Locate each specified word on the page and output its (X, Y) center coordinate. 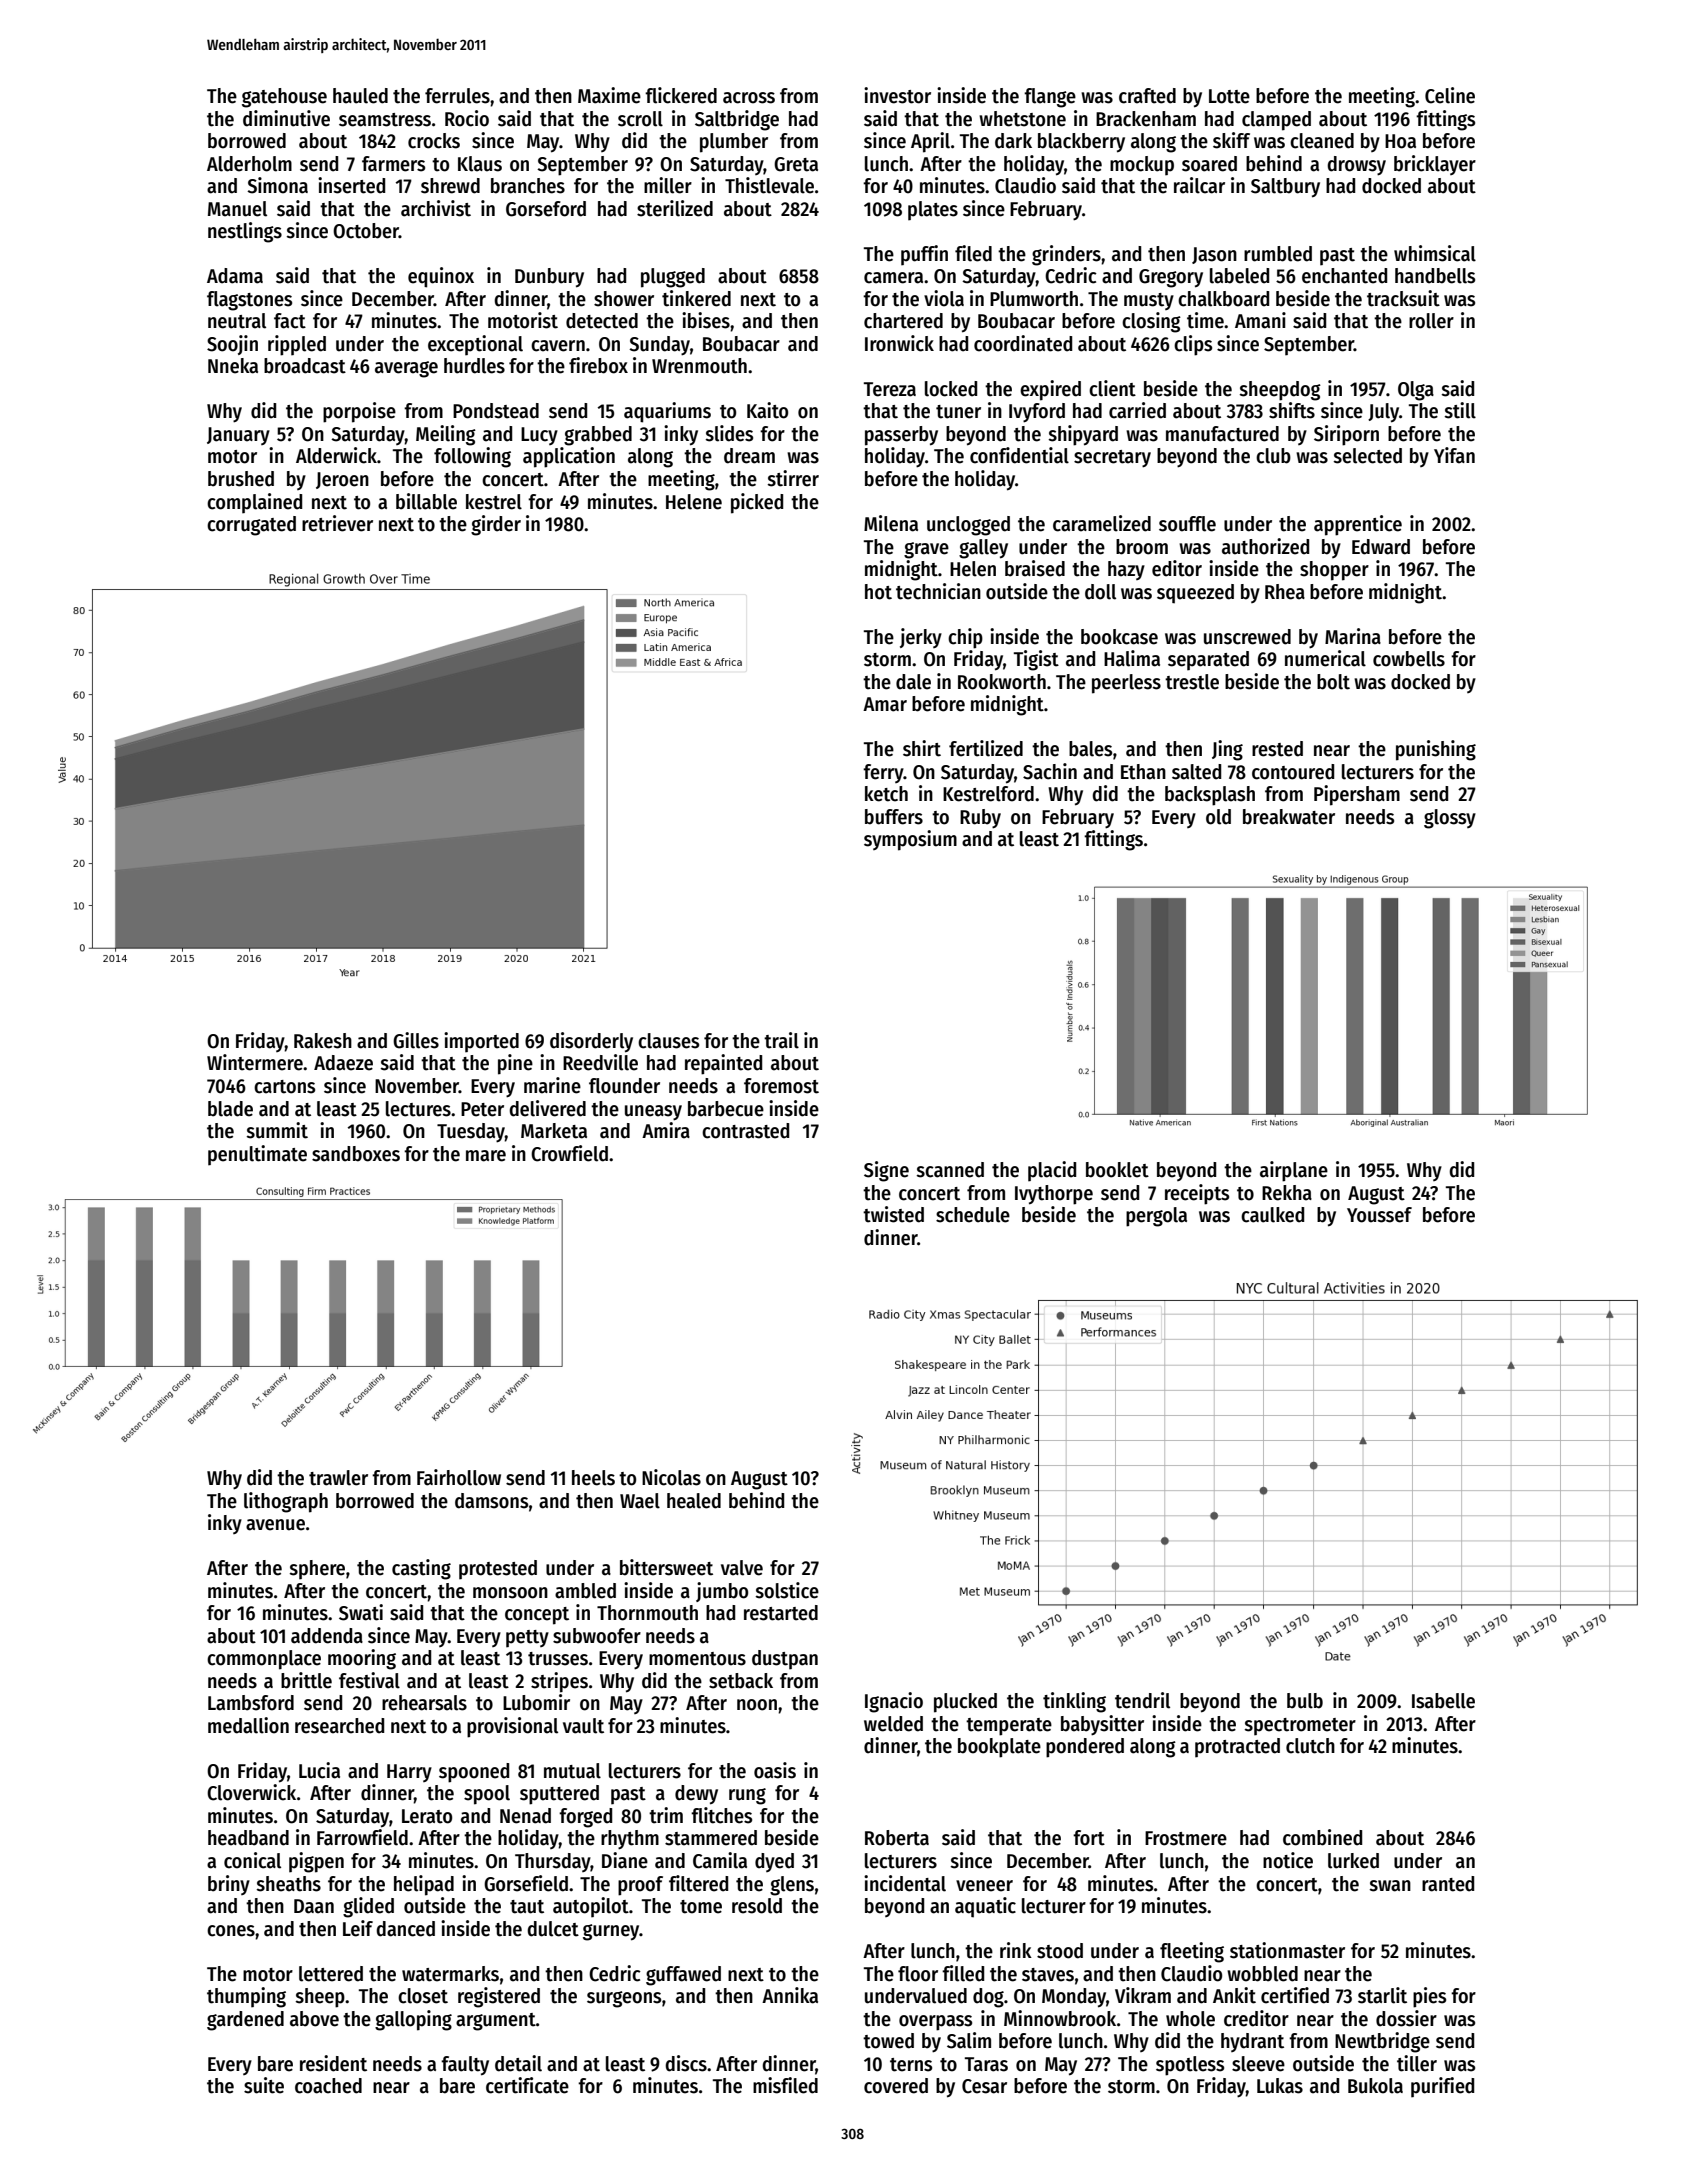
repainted (723, 1064)
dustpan (785, 1660)
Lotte (1229, 96)
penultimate (257, 1155)
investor (897, 95)
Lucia (319, 1770)
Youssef (1379, 1215)
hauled (360, 96)
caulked (1272, 1215)
